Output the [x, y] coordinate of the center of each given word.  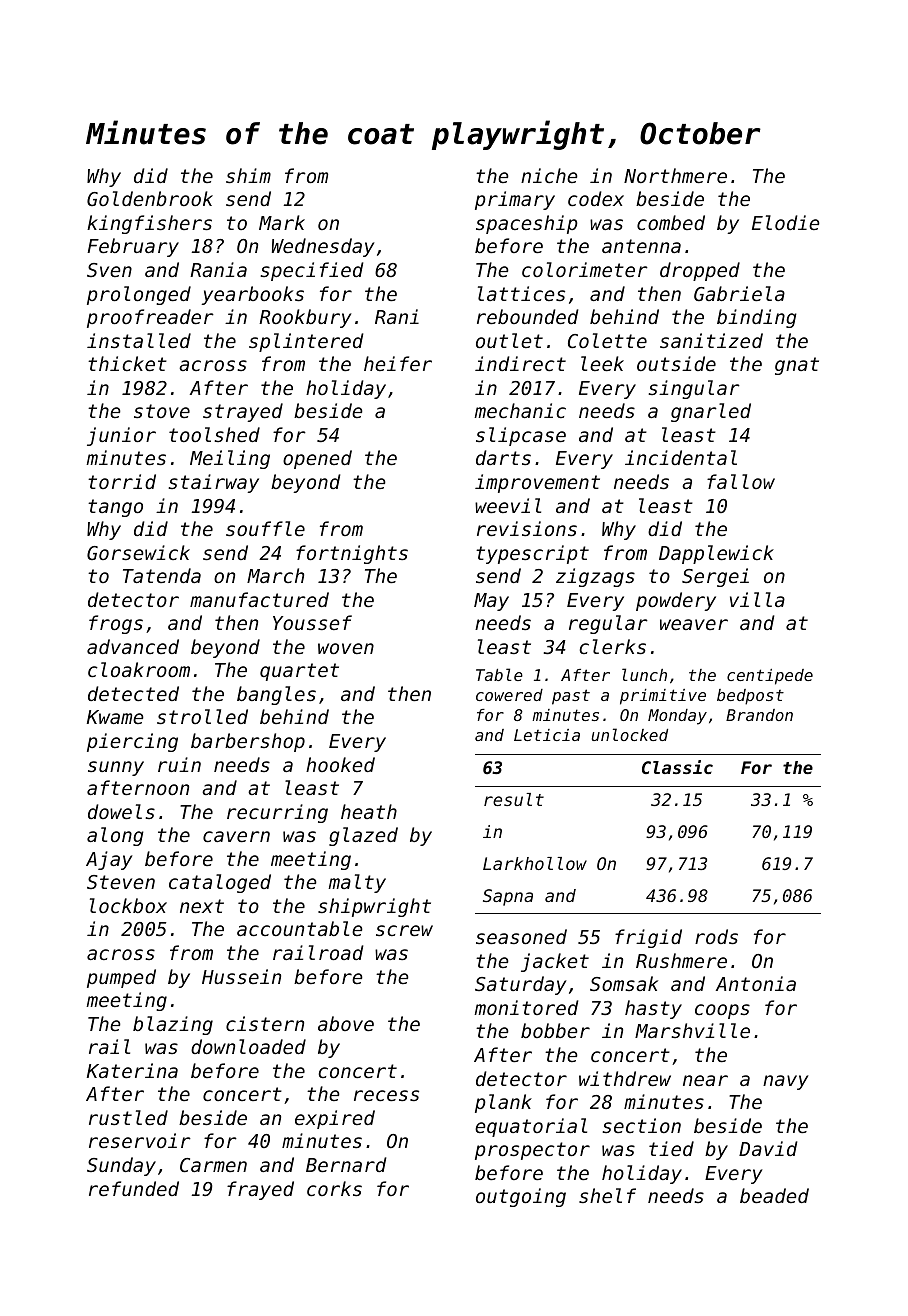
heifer [398, 363]
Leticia [547, 735]
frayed [260, 1190]
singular [694, 389]
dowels [121, 811]
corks [334, 1188]
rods [716, 936]
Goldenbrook [150, 198]
